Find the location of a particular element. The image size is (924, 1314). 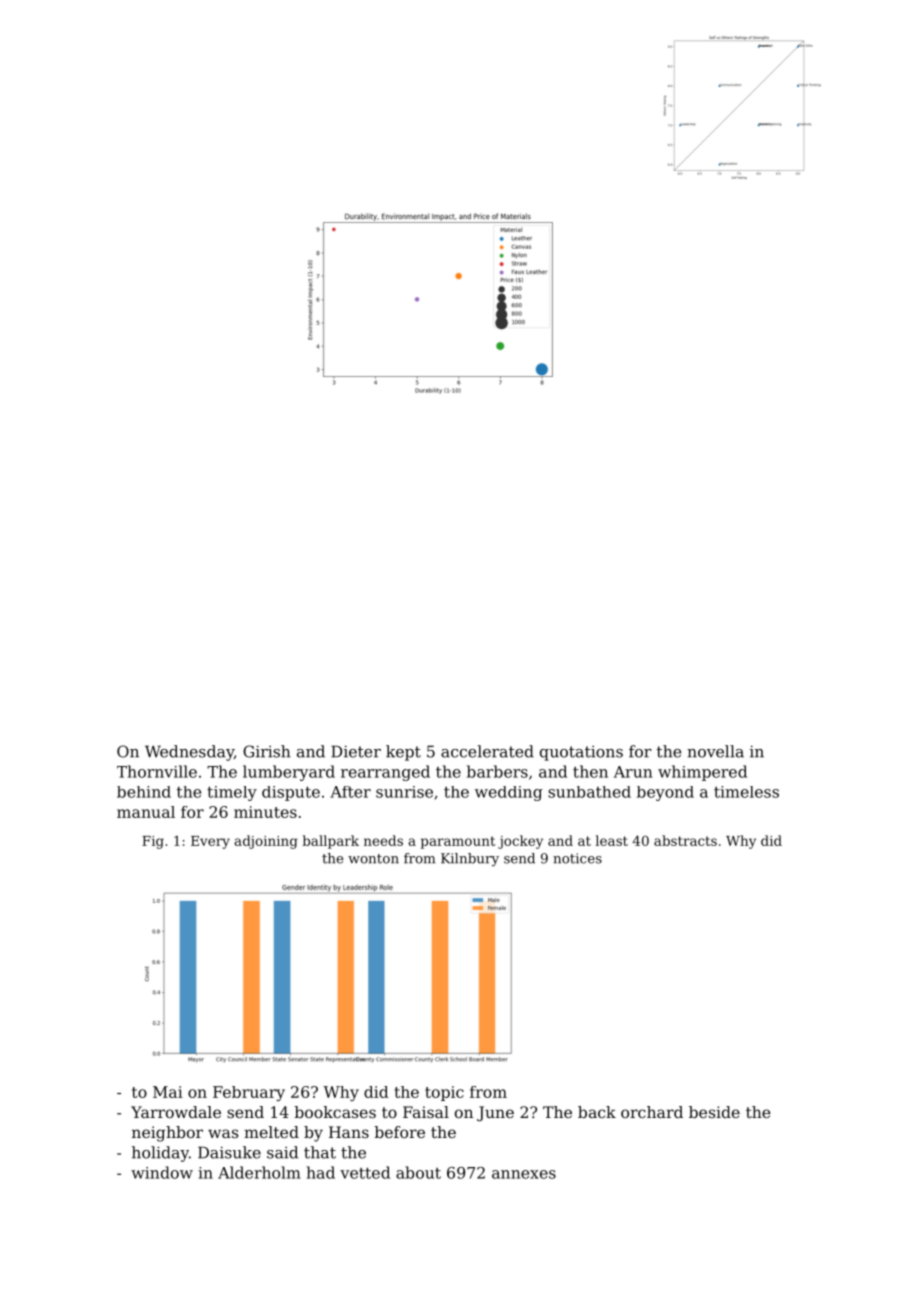

Every is located at coordinates (210, 842).
